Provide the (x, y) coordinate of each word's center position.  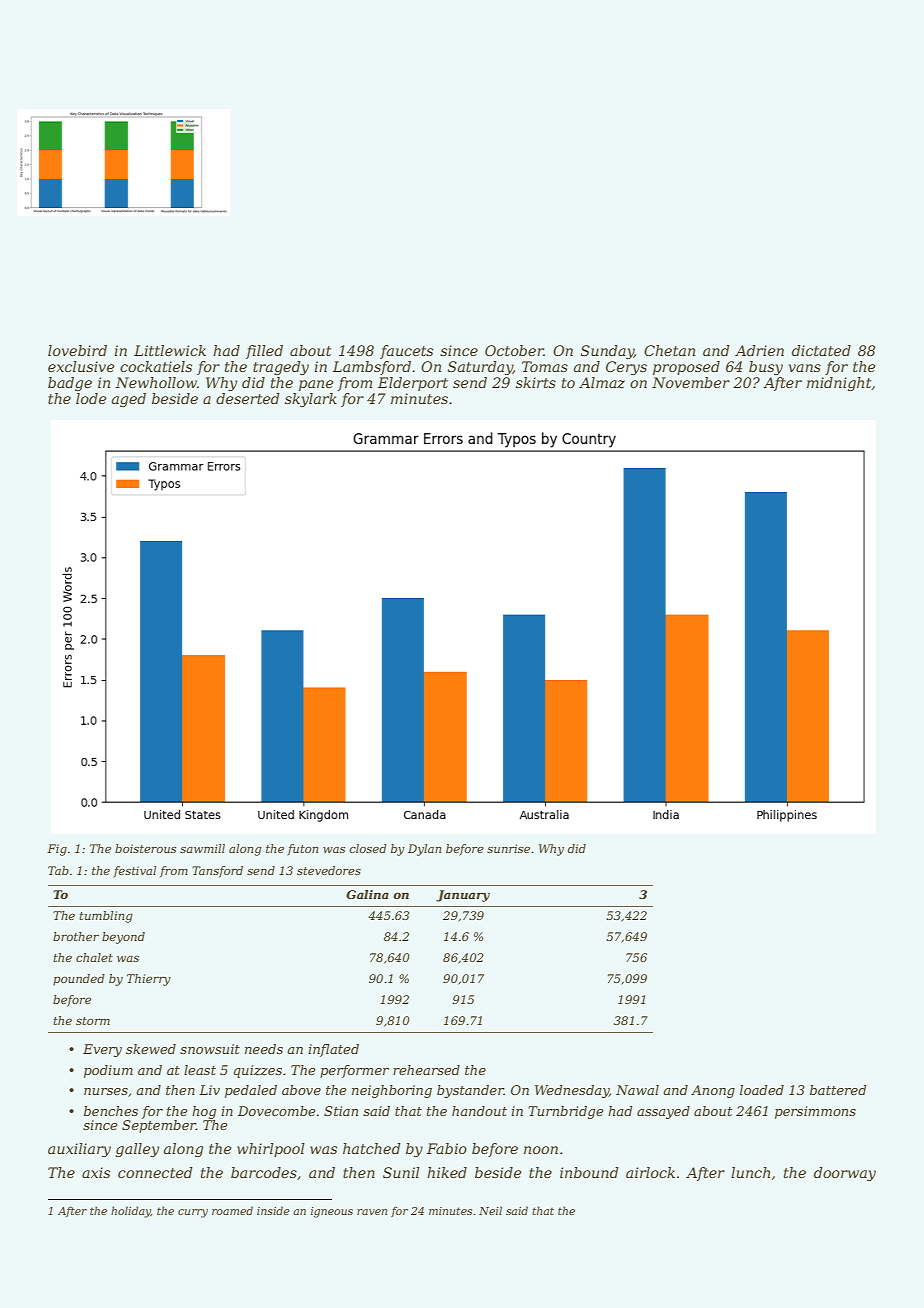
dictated (821, 350)
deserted (248, 398)
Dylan (424, 850)
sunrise (508, 848)
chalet (94, 957)
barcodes (264, 1172)
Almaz (602, 383)
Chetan (669, 350)
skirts (536, 382)
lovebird (77, 350)
